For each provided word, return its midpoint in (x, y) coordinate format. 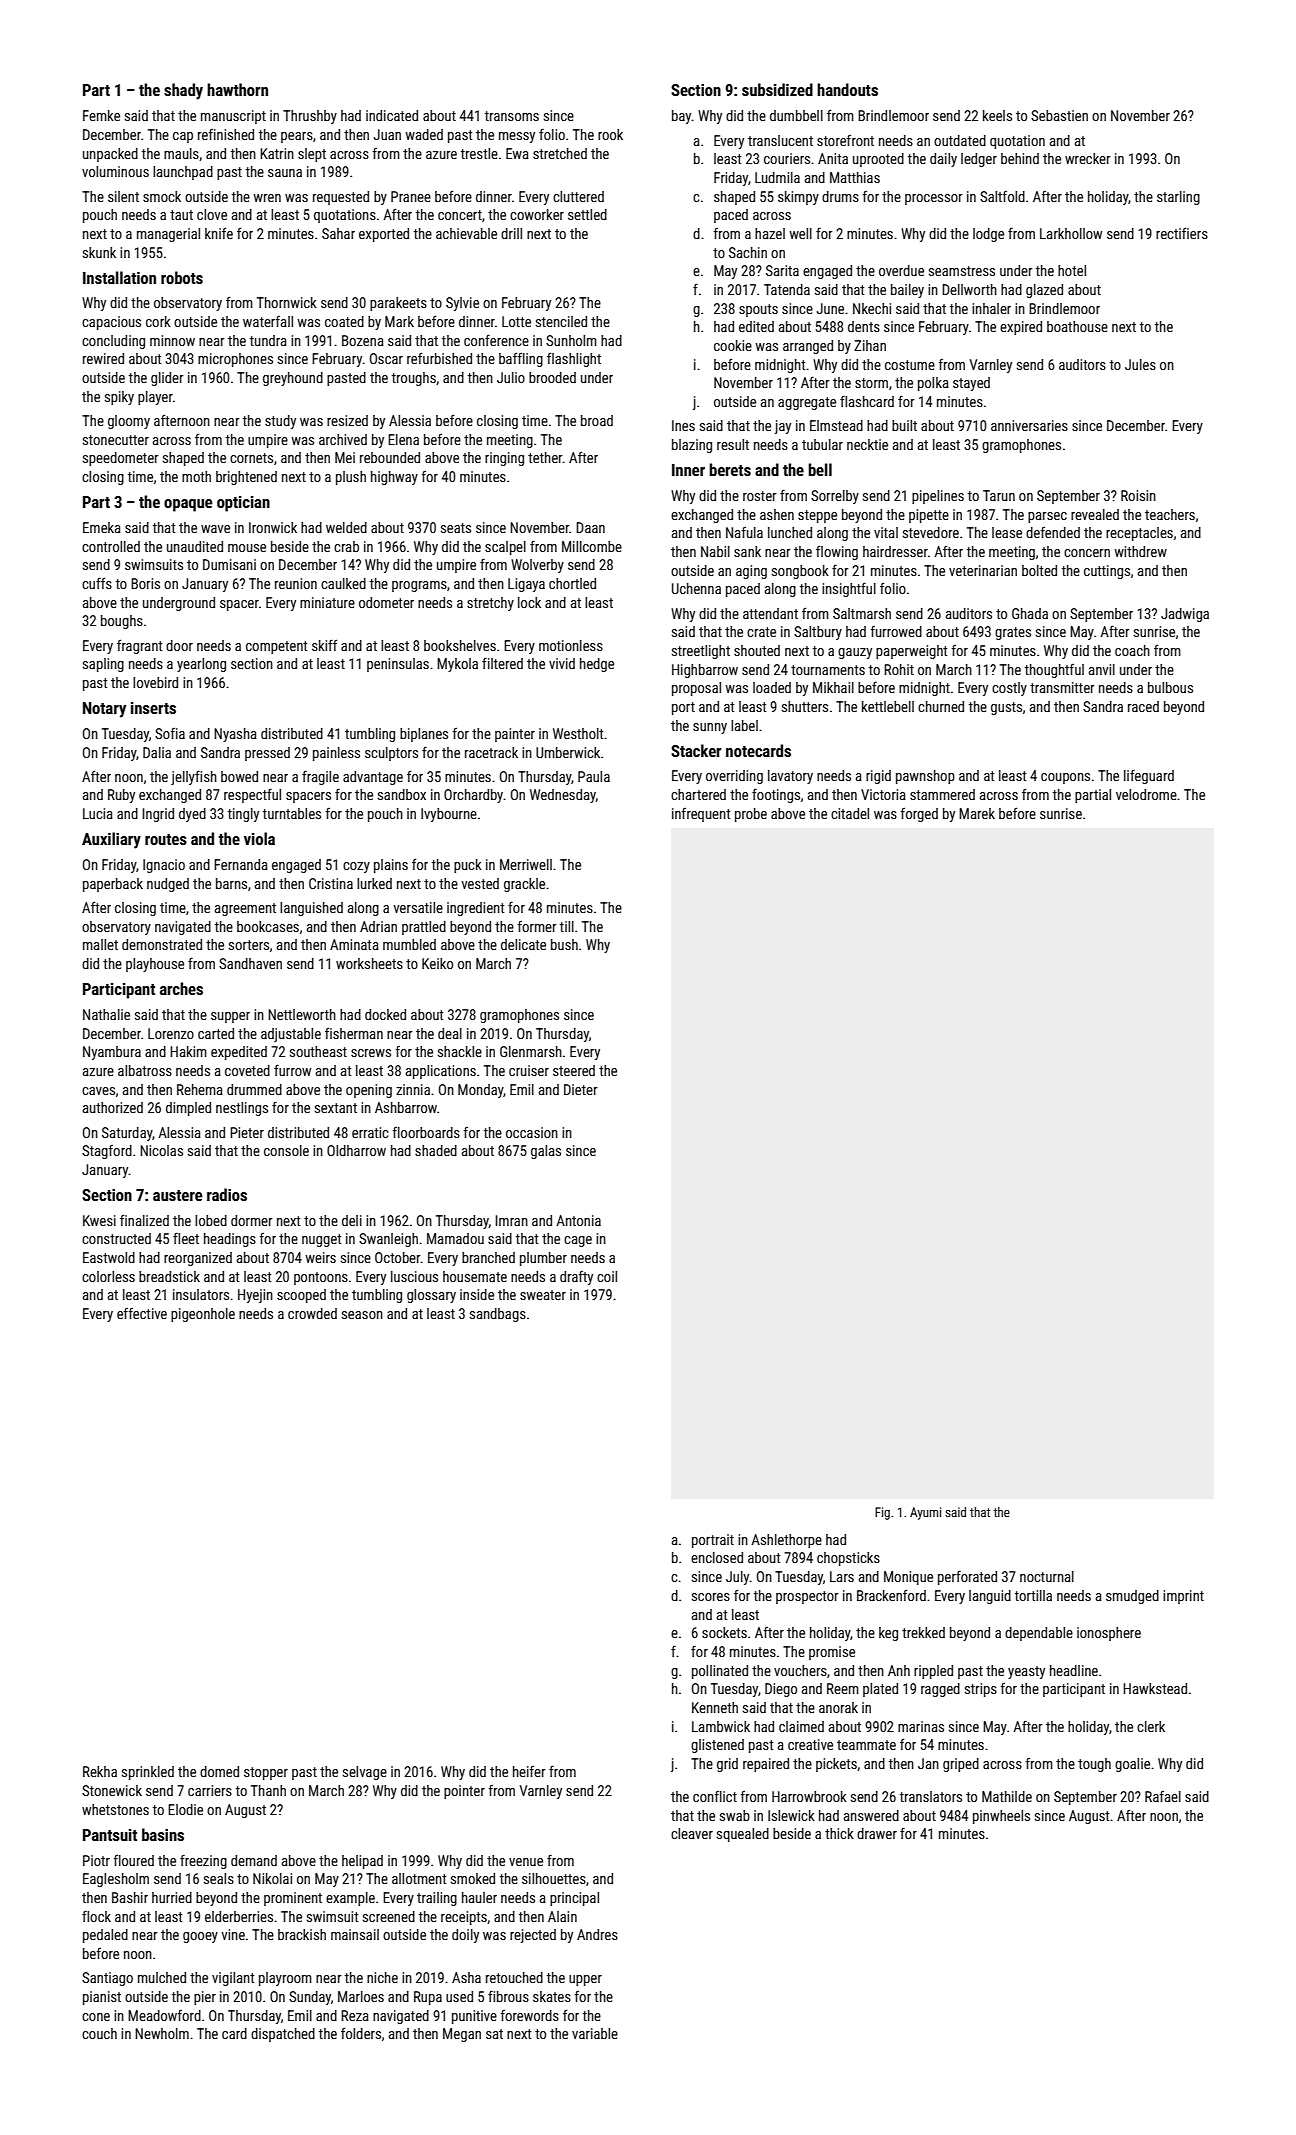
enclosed (717, 1557)
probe (751, 815)
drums (840, 196)
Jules (1140, 364)
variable (595, 2033)
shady (183, 91)
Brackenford (891, 1595)
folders (361, 2033)
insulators (201, 1294)
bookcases (268, 926)
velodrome (1146, 794)
